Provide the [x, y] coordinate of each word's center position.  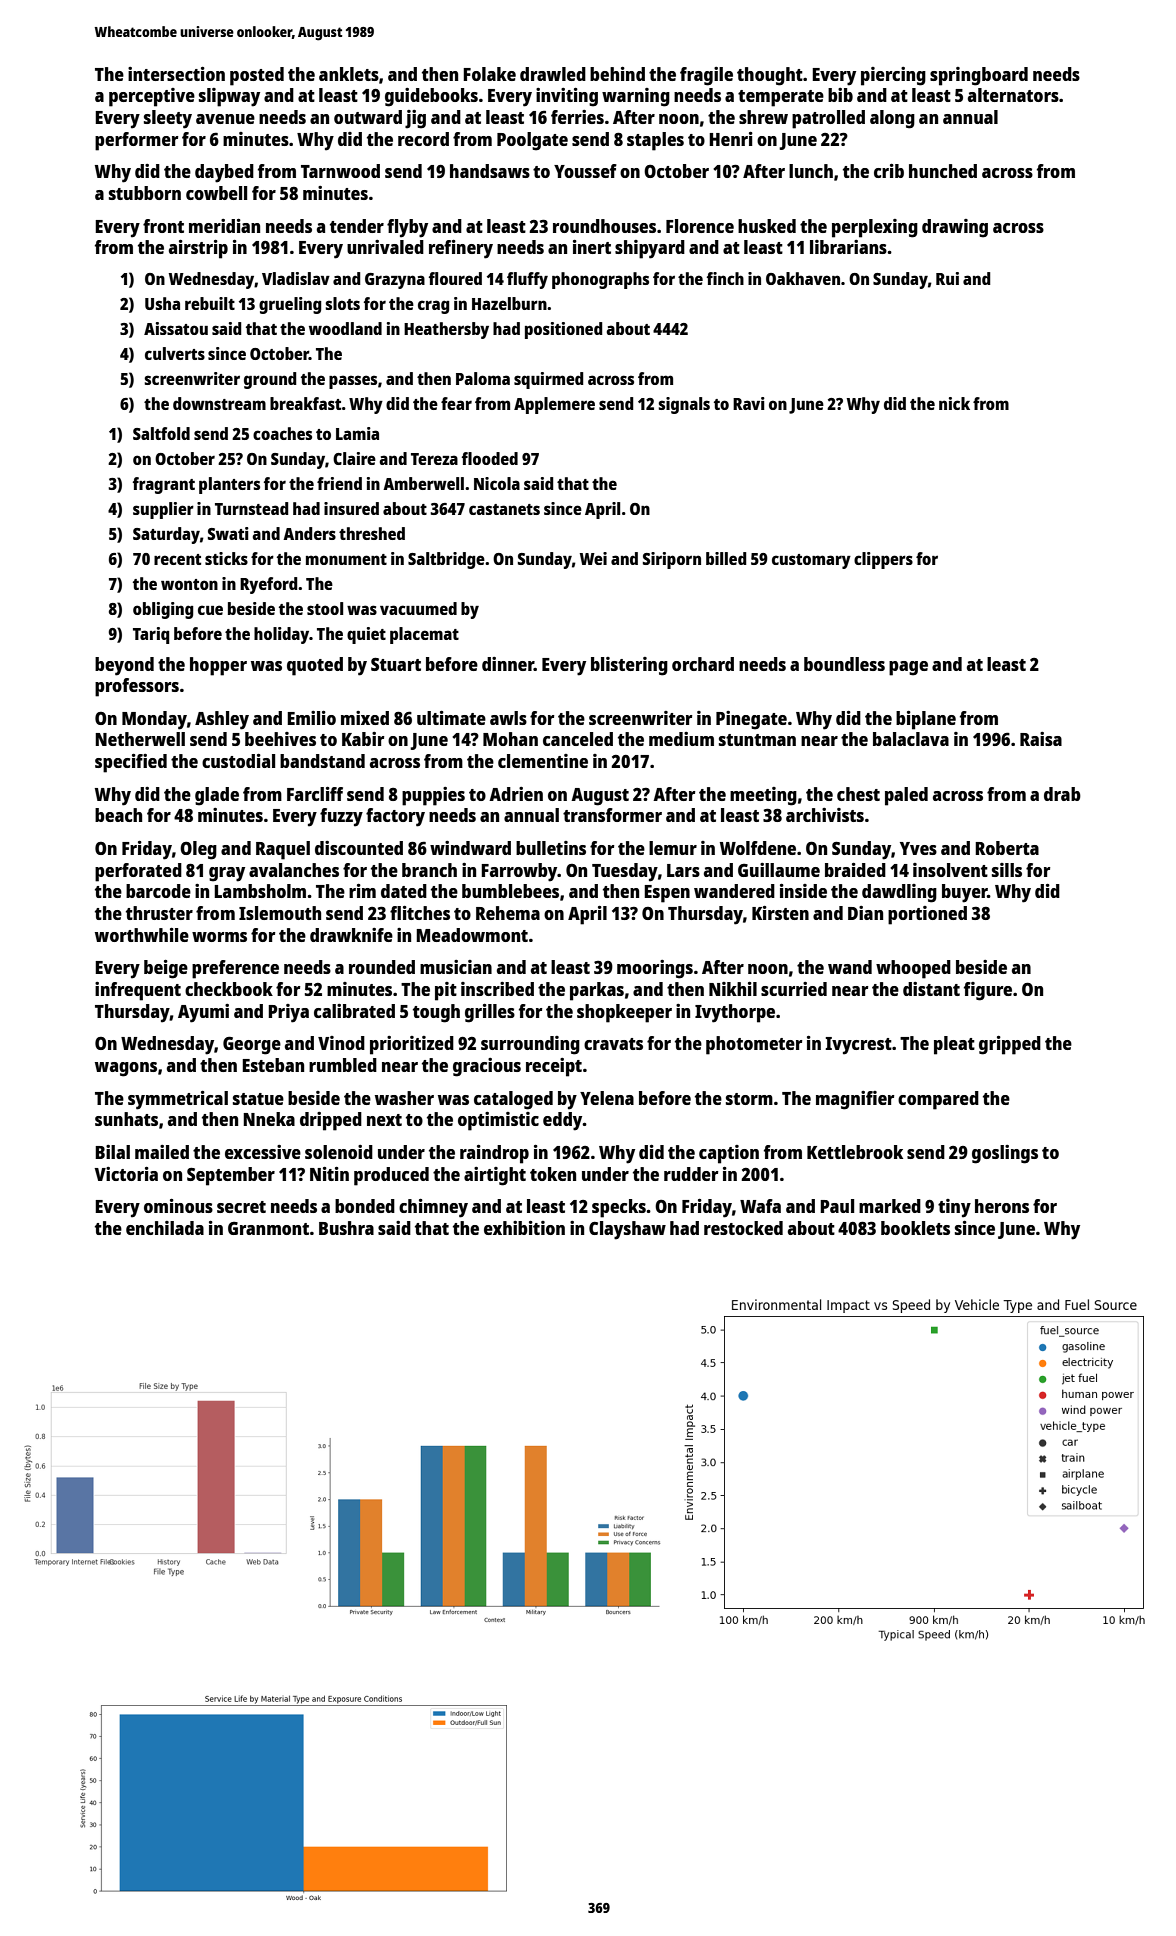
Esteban [273, 1065]
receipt [554, 1067]
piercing [893, 76]
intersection [176, 74]
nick [954, 403]
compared [938, 1100]
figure [988, 991]
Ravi [749, 403]
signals [684, 405]
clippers [883, 560]
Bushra [346, 1228]
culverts [175, 353]
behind [617, 74]
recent [177, 559]
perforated [138, 872]
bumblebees [510, 891]
